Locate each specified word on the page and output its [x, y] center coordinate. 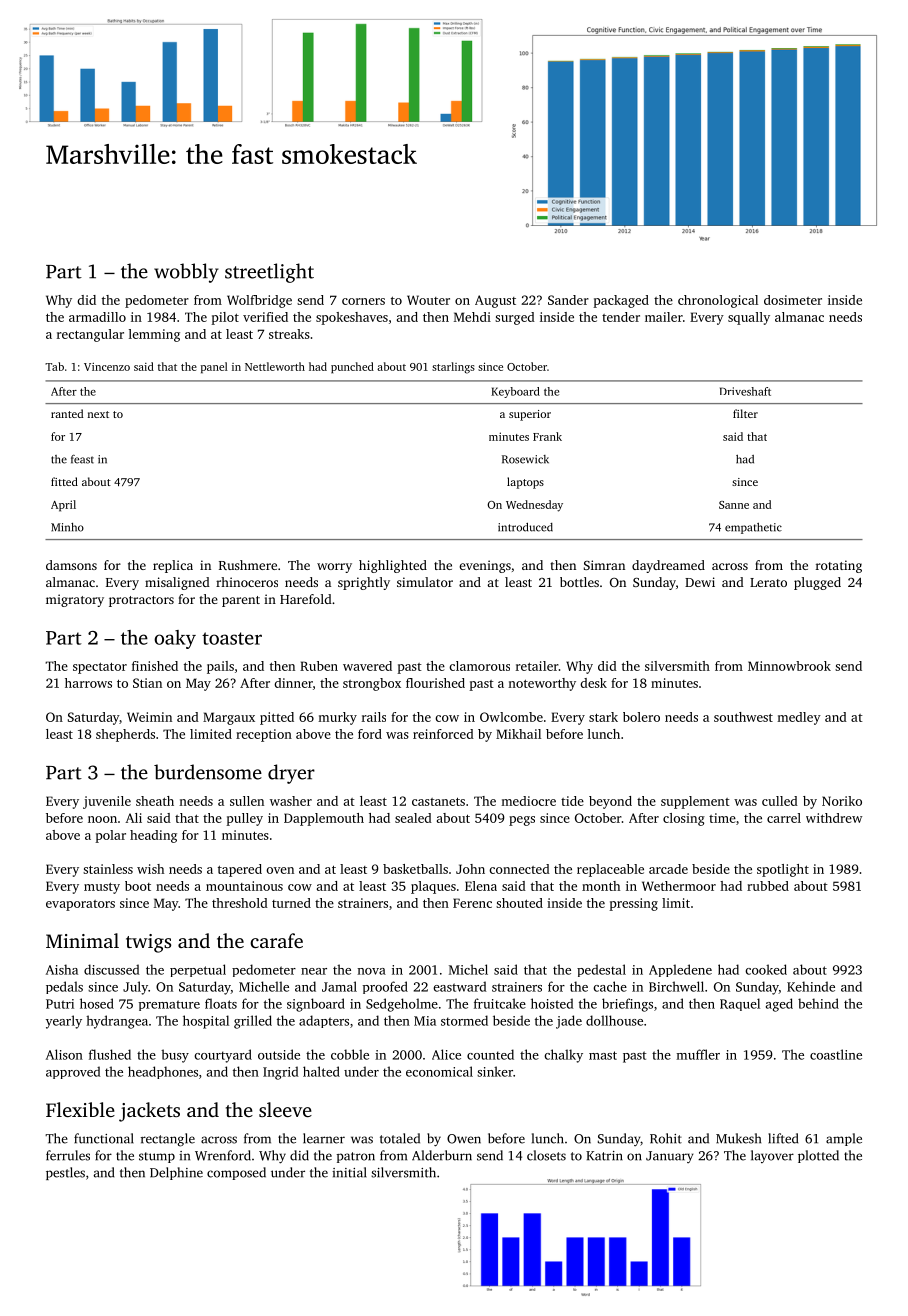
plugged [817, 583]
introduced [525, 527]
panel [214, 368]
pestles [65, 1173]
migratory [75, 600]
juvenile [107, 802]
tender [621, 317]
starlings [453, 368]
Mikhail [518, 734]
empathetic [753, 528]
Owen [464, 1139]
